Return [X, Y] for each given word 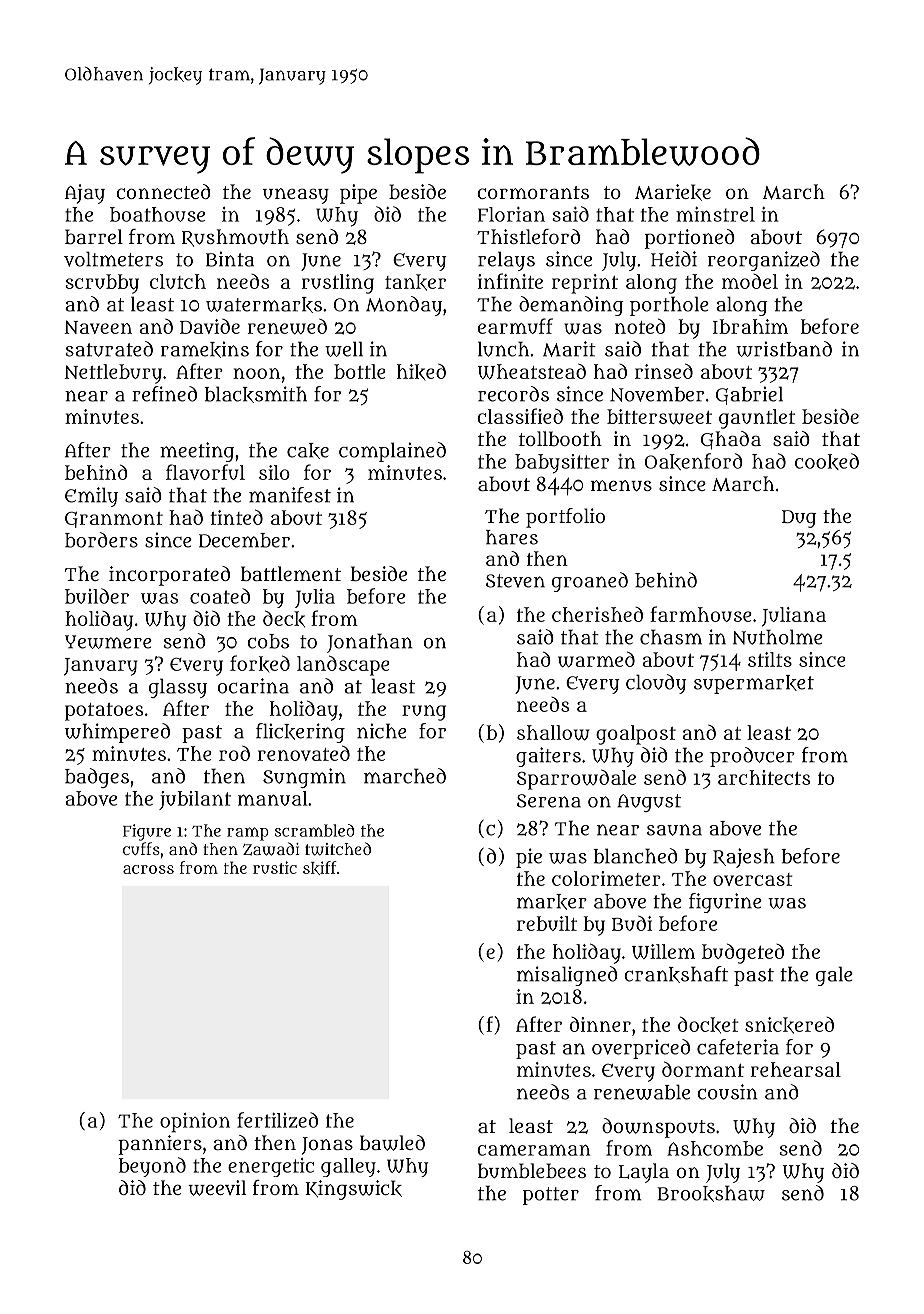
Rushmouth [235, 238]
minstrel [715, 214]
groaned [590, 582]
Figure [147, 832]
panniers [160, 1145]
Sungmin [304, 778]
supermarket [754, 684]
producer [752, 757]
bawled [392, 1143]
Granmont [114, 520]
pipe [358, 194]
